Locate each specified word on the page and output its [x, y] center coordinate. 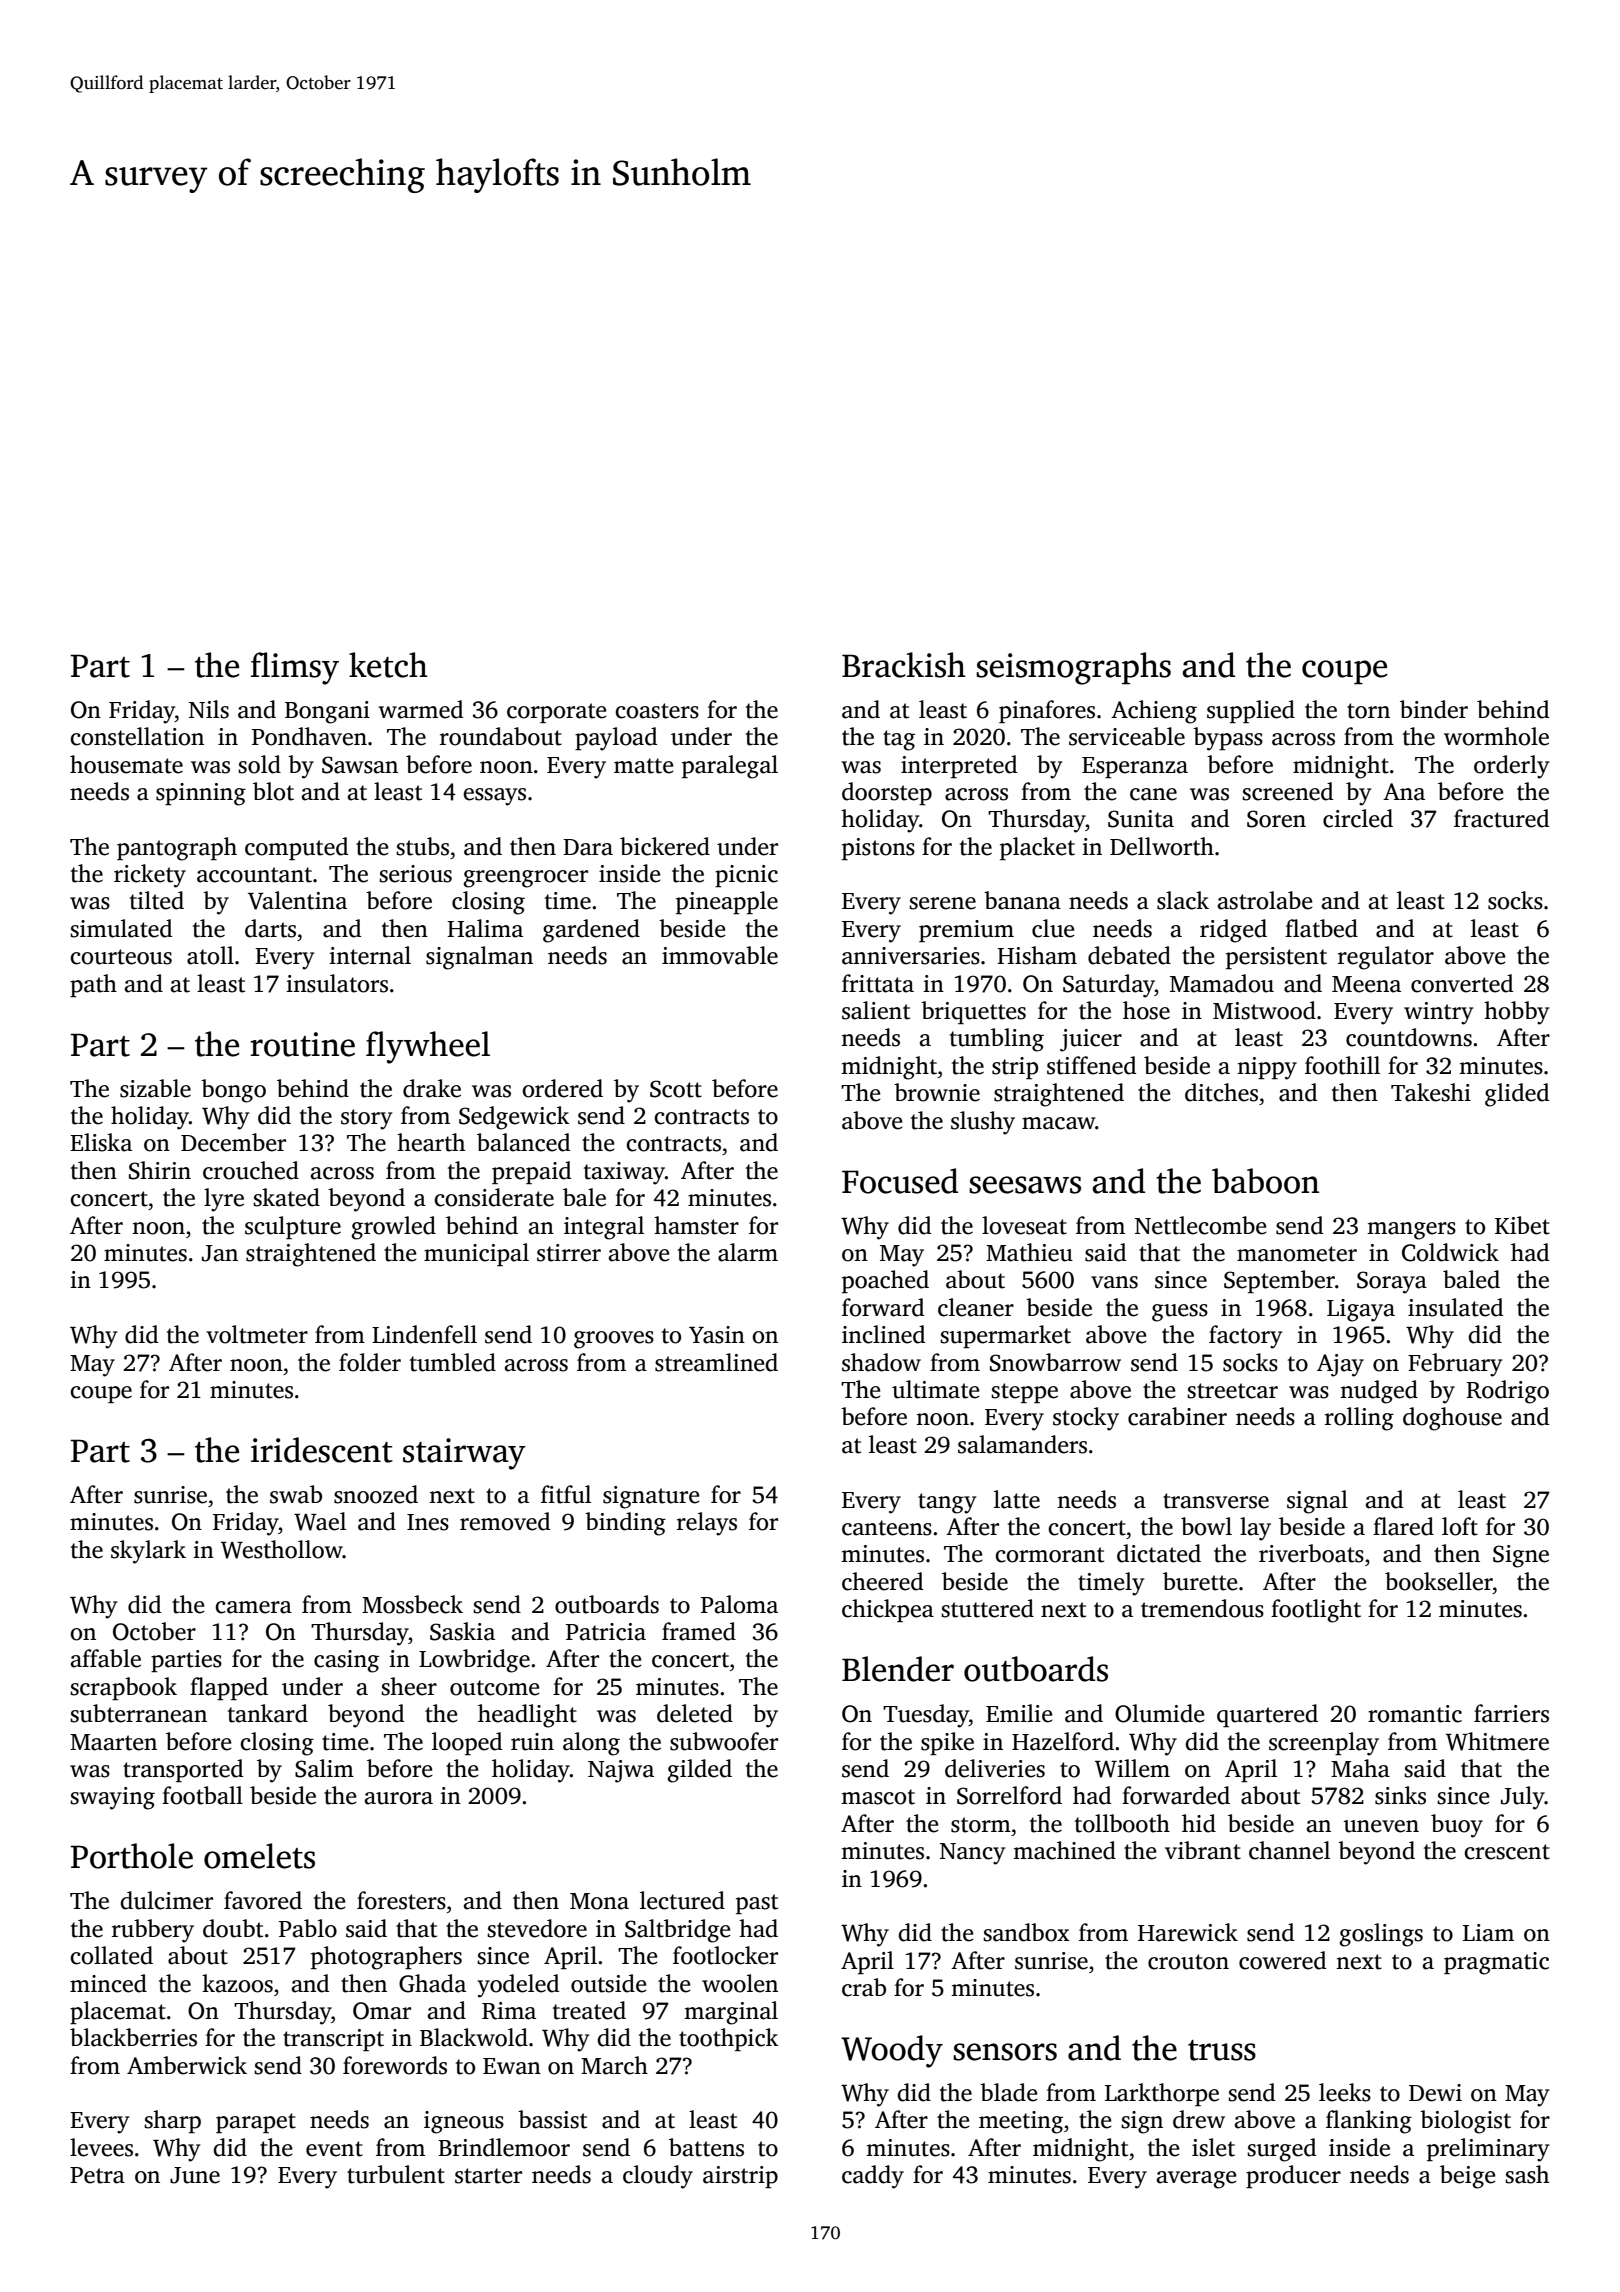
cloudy [658, 2177]
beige [1468, 2177]
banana [1022, 900]
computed [296, 848]
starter [488, 2176]
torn [1368, 711]
